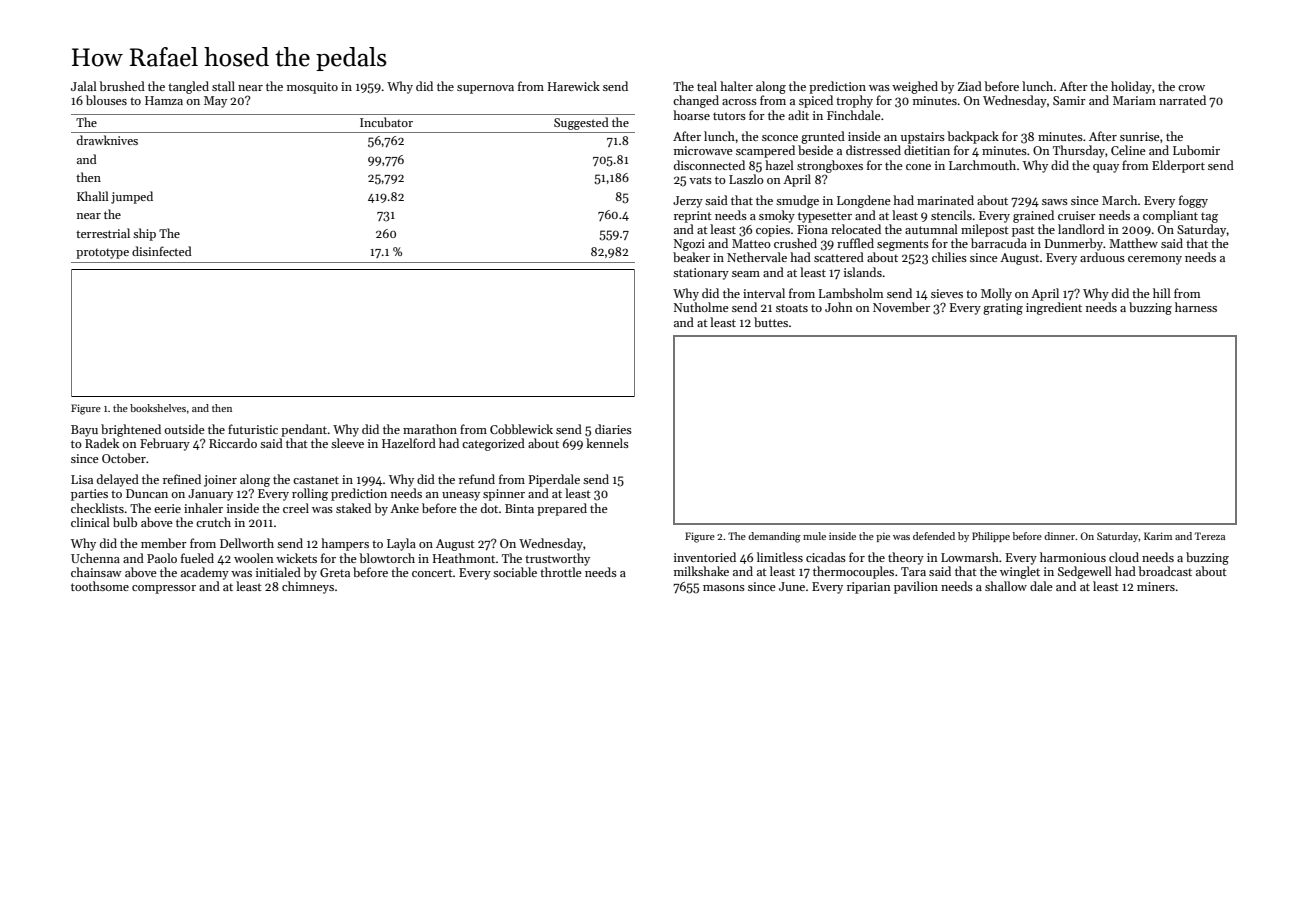 This image has height=924, width=1308. What do you see at coordinates (304, 430) in the image?
I see `pendant` at bounding box center [304, 430].
